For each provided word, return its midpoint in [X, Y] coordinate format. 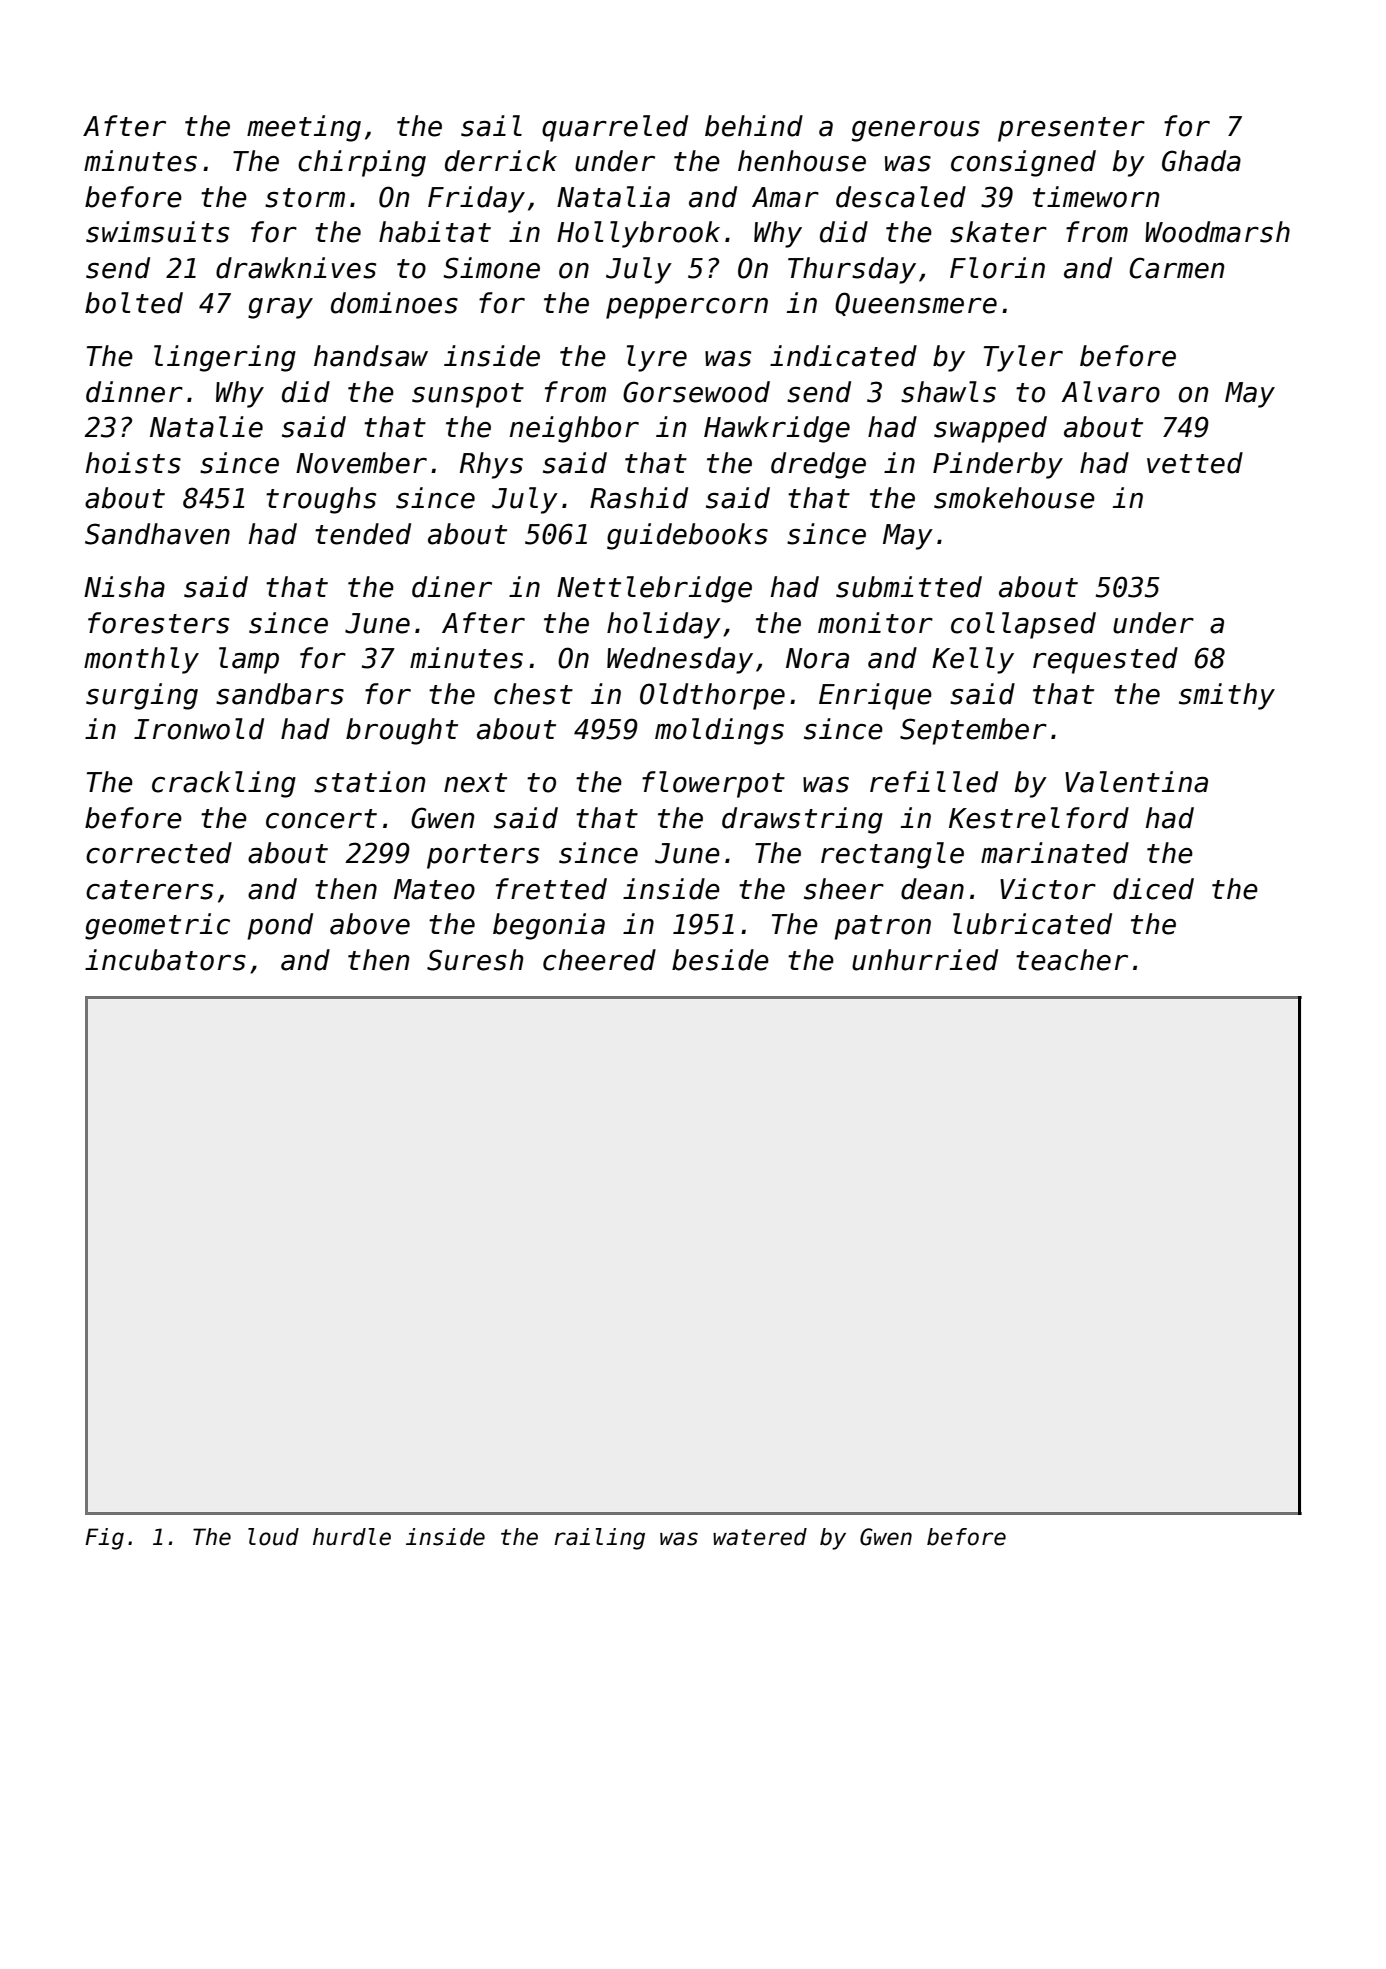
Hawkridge [777, 429]
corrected [159, 853]
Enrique [875, 696]
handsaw [371, 356]
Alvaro [1110, 392]
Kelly [973, 660]
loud [273, 1537]
